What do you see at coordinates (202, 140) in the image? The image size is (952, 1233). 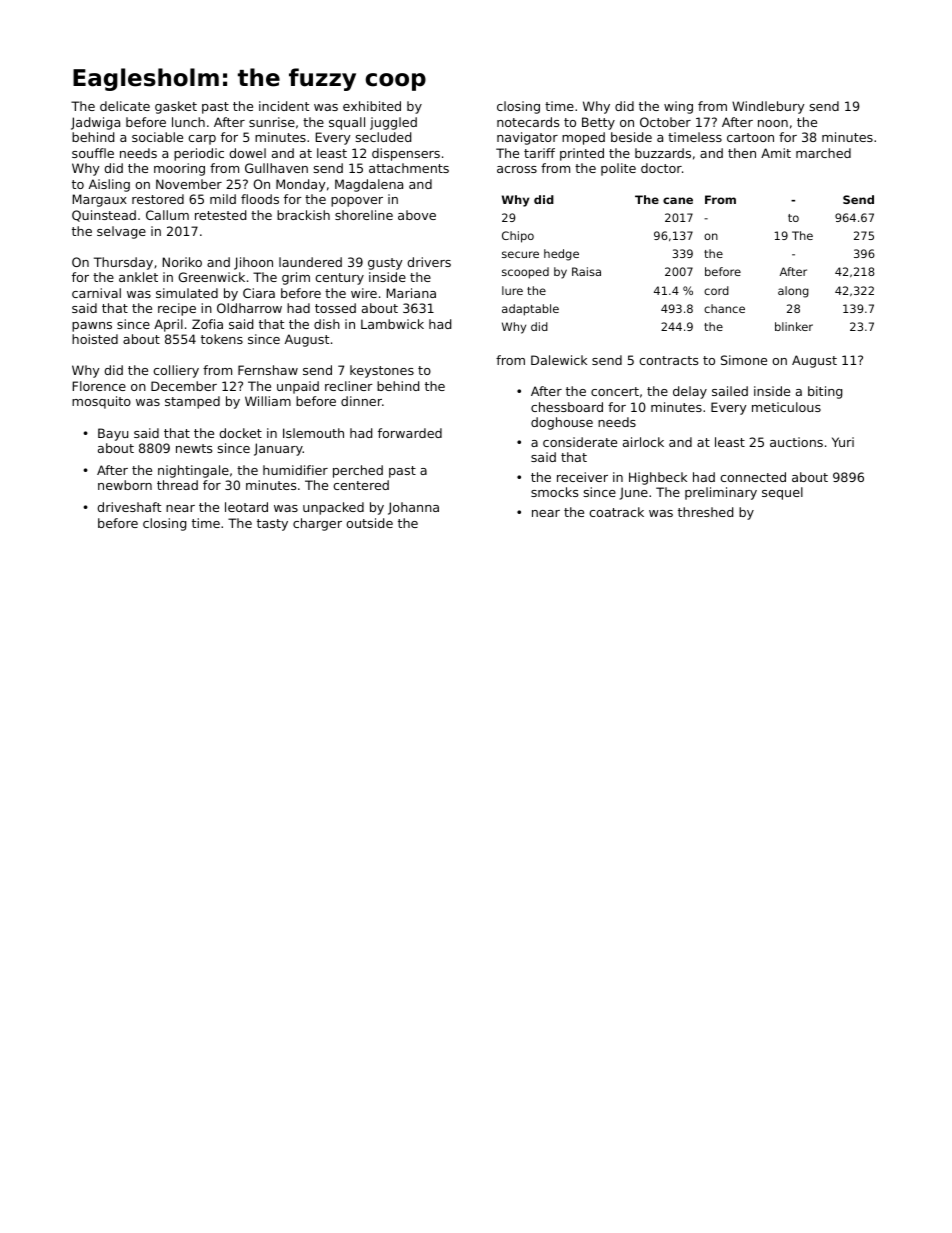 I see `carp` at bounding box center [202, 140].
